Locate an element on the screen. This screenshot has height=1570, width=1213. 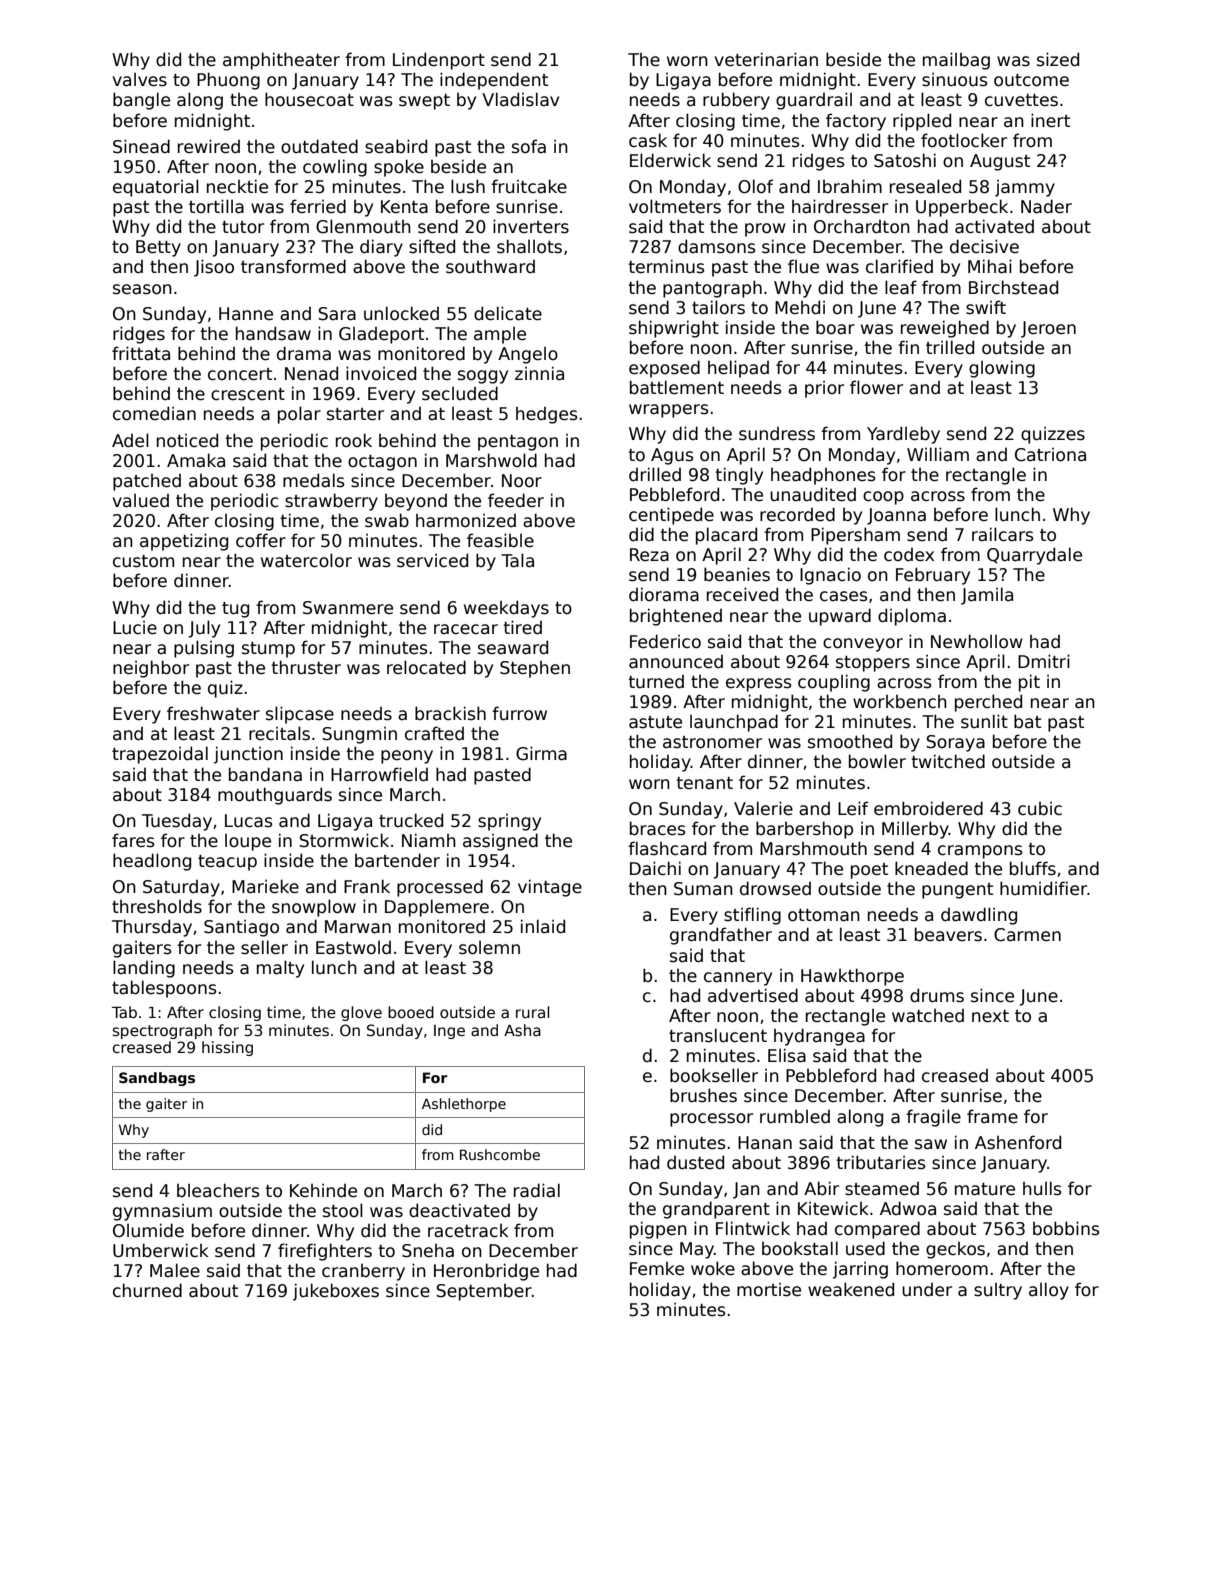
neighbor is located at coordinates (151, 669).
